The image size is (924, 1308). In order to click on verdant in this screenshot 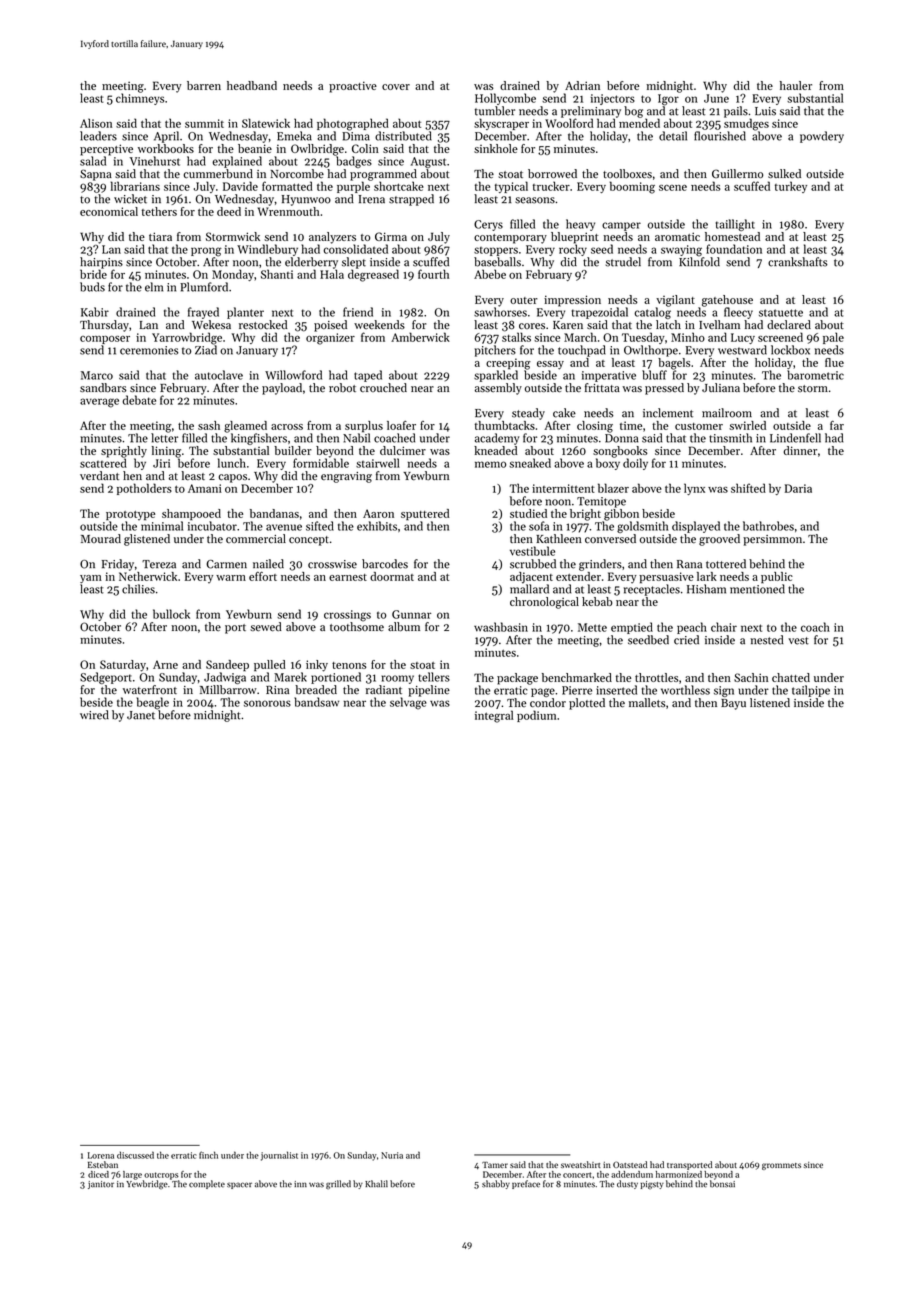, I will do `click(99, 475)`.
